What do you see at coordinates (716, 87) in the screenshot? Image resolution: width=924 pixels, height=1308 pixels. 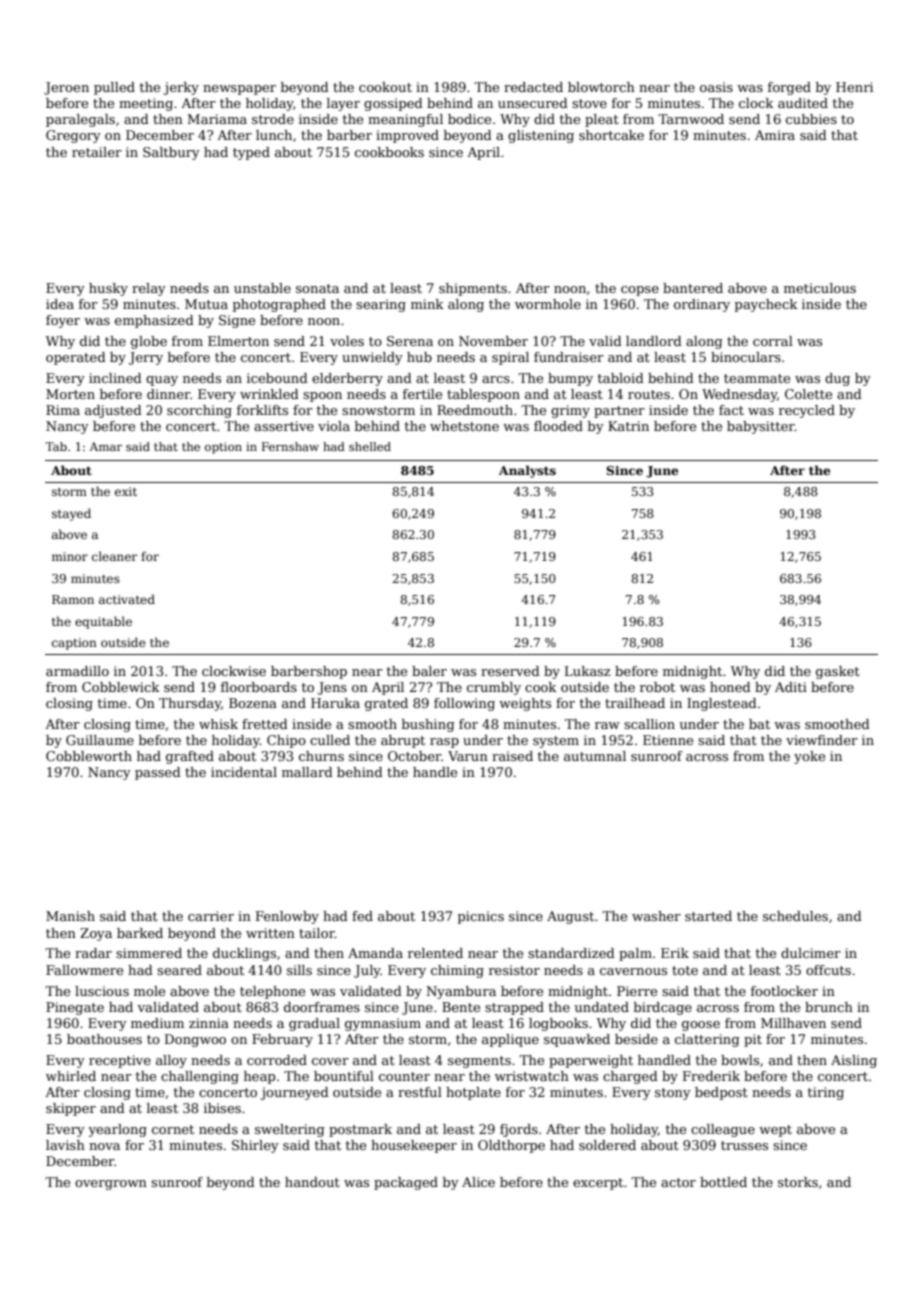 I see `oasis` at bounding box center [716, 87].
